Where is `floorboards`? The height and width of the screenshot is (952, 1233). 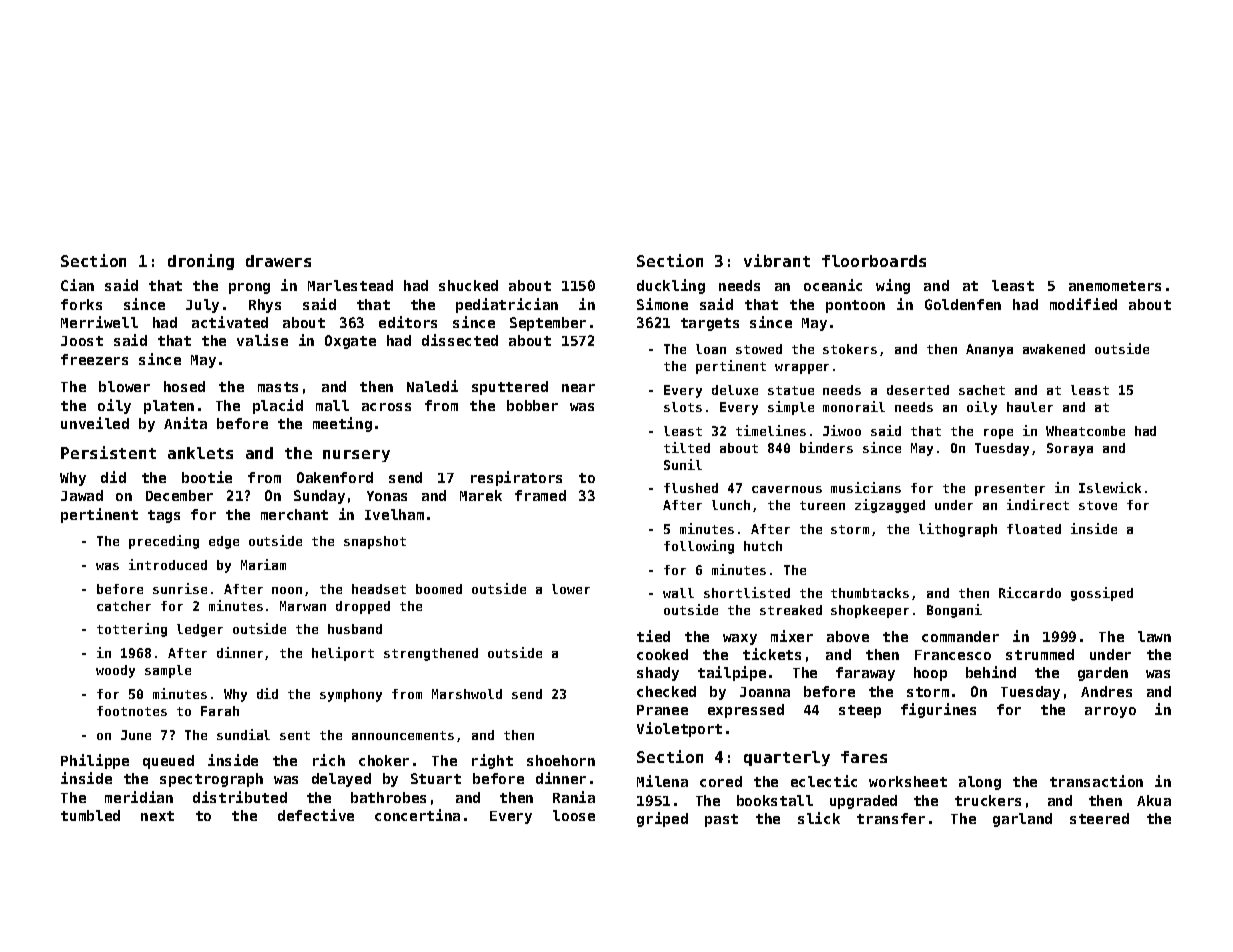 floorboards is located at coordinates (874, 261).
